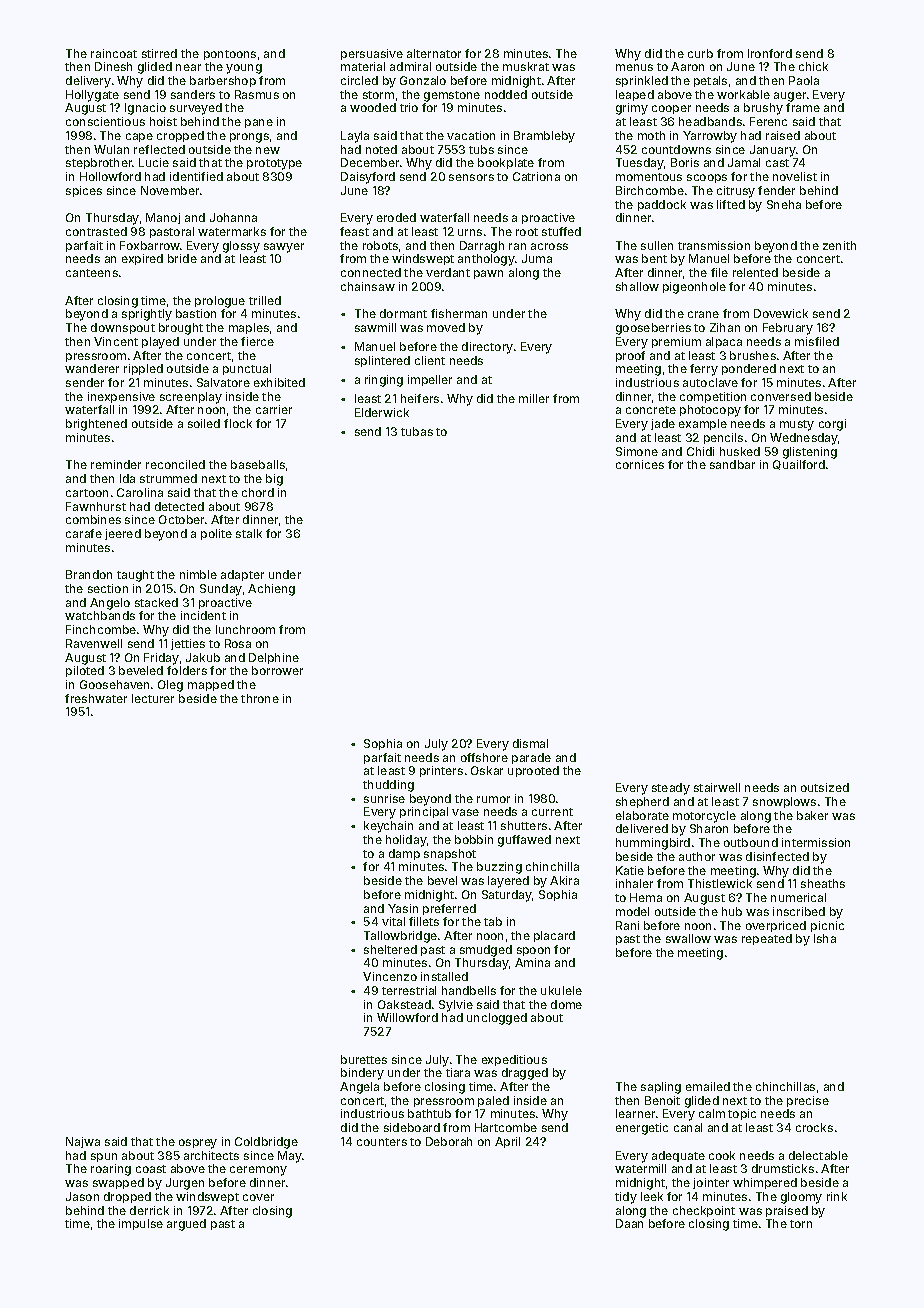  What do you see at coordinates (642, 815) in the page?
I see `elaborate` at bounding box center [642, 815].
